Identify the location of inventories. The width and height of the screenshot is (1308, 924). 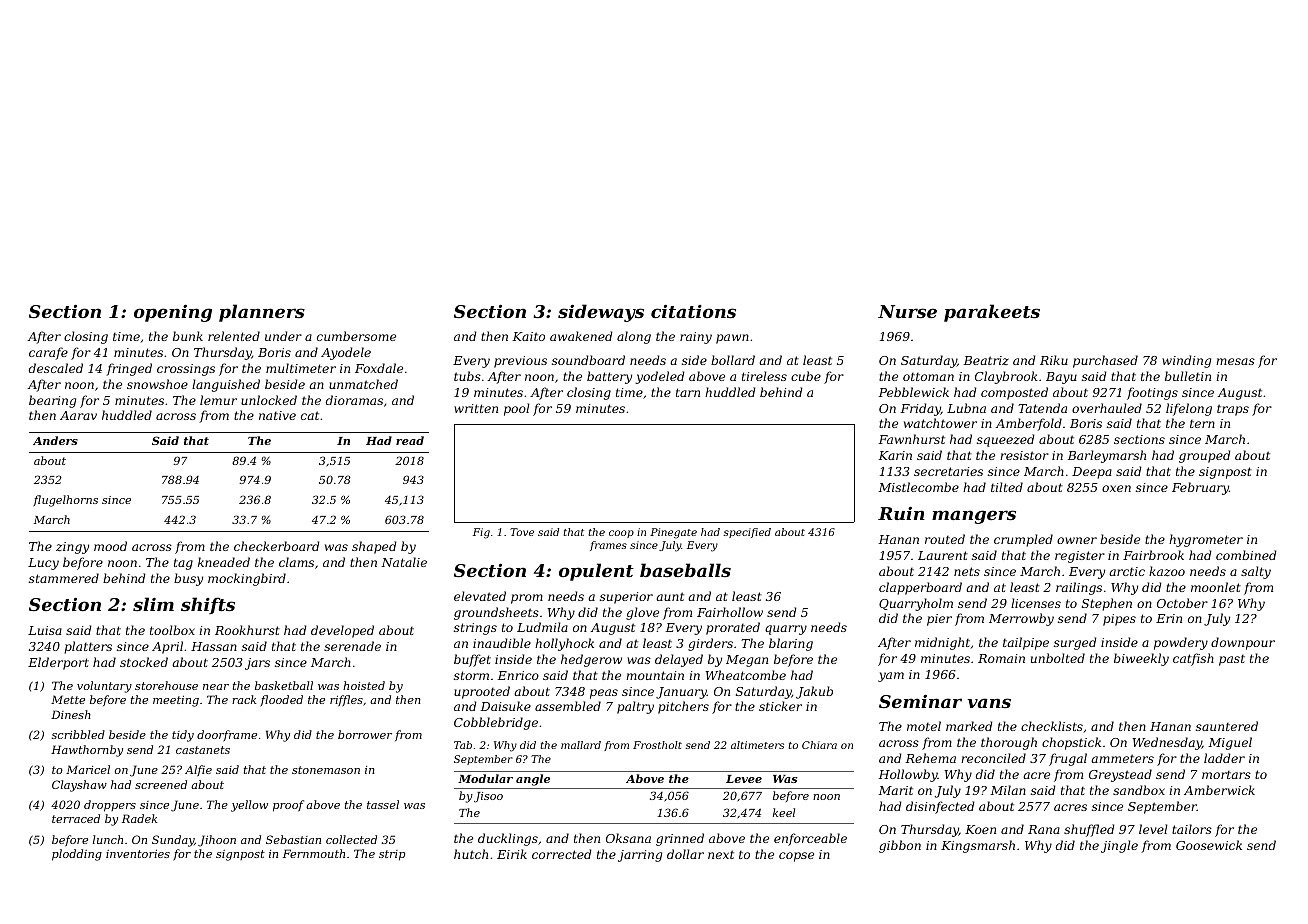
(138, 854).
